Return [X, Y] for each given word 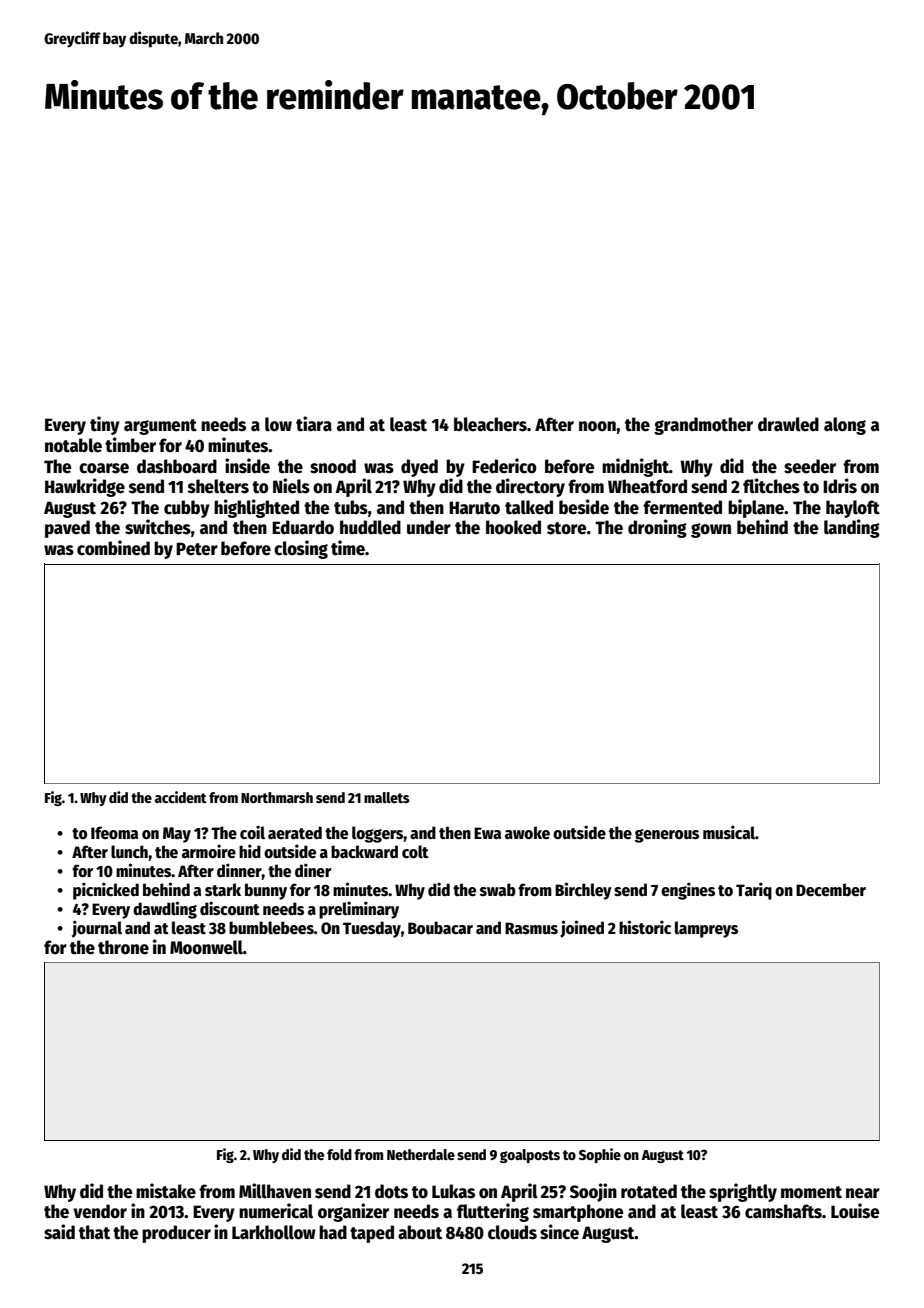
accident [181, 797]
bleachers [490, 424]
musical [729, 832]
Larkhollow [274, 1232]
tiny [105, 425]
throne [123, 947]
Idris [840, 486]
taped [372, 1234]
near [863, 1193]
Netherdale [421, 1154]
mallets [387, 797]
